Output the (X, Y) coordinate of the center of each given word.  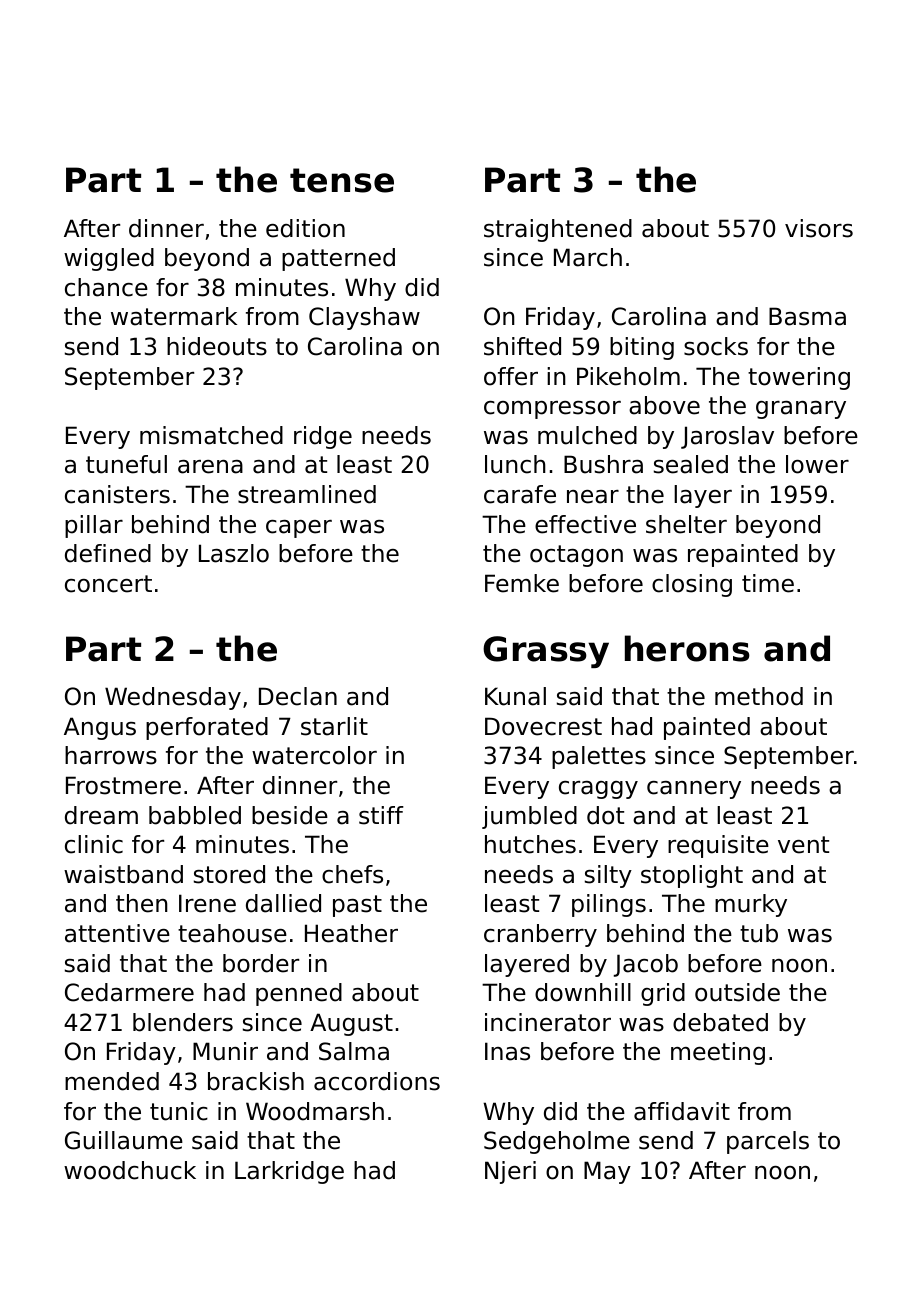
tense (342, 180)
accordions (377, 1081)
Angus (100, 728)
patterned (338, 259)
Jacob (646, 965)
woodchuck (130, 1170)
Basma (807, 316)
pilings (609, 905)
